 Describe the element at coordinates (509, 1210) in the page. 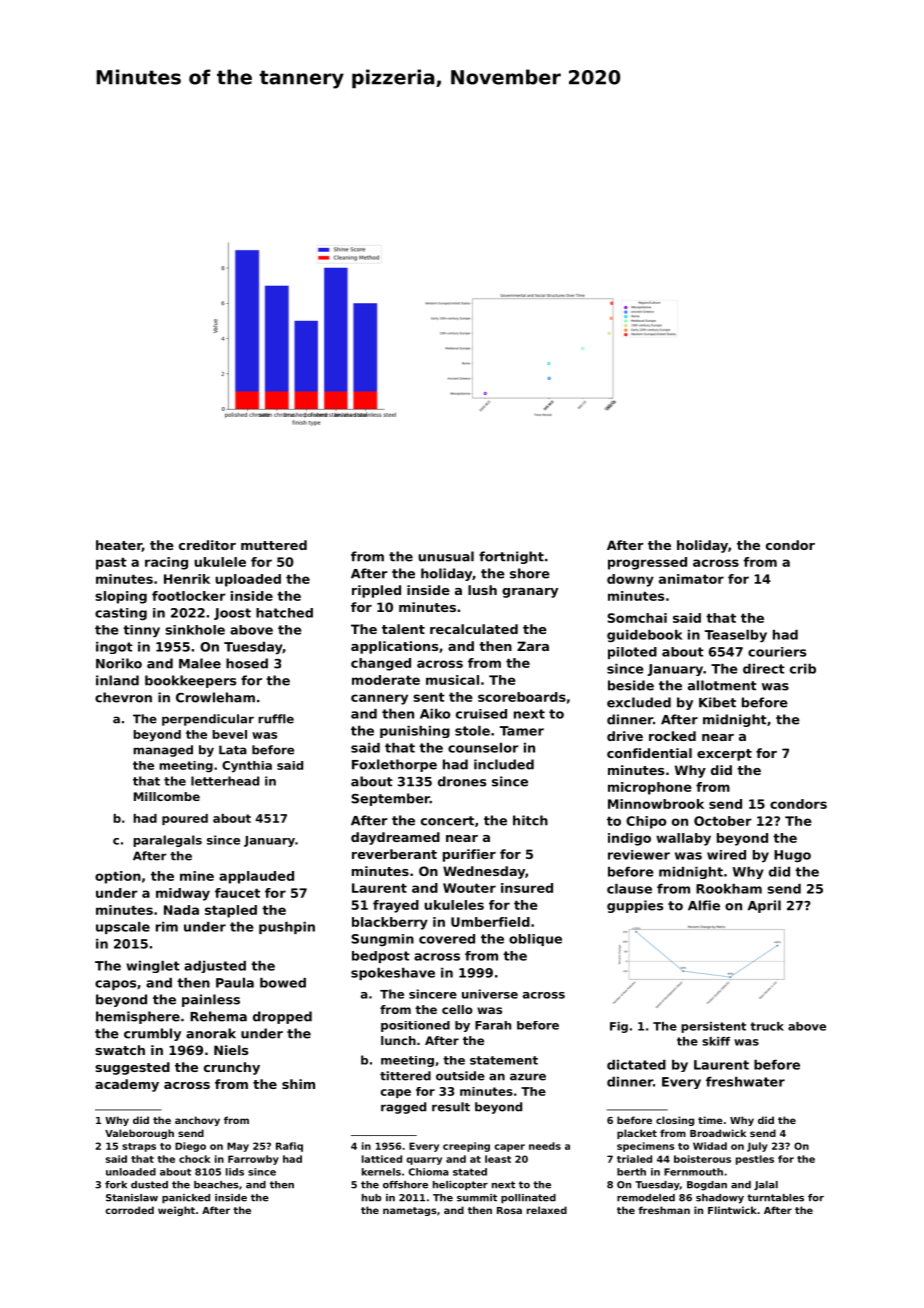

I see `Rosa` at that location.
